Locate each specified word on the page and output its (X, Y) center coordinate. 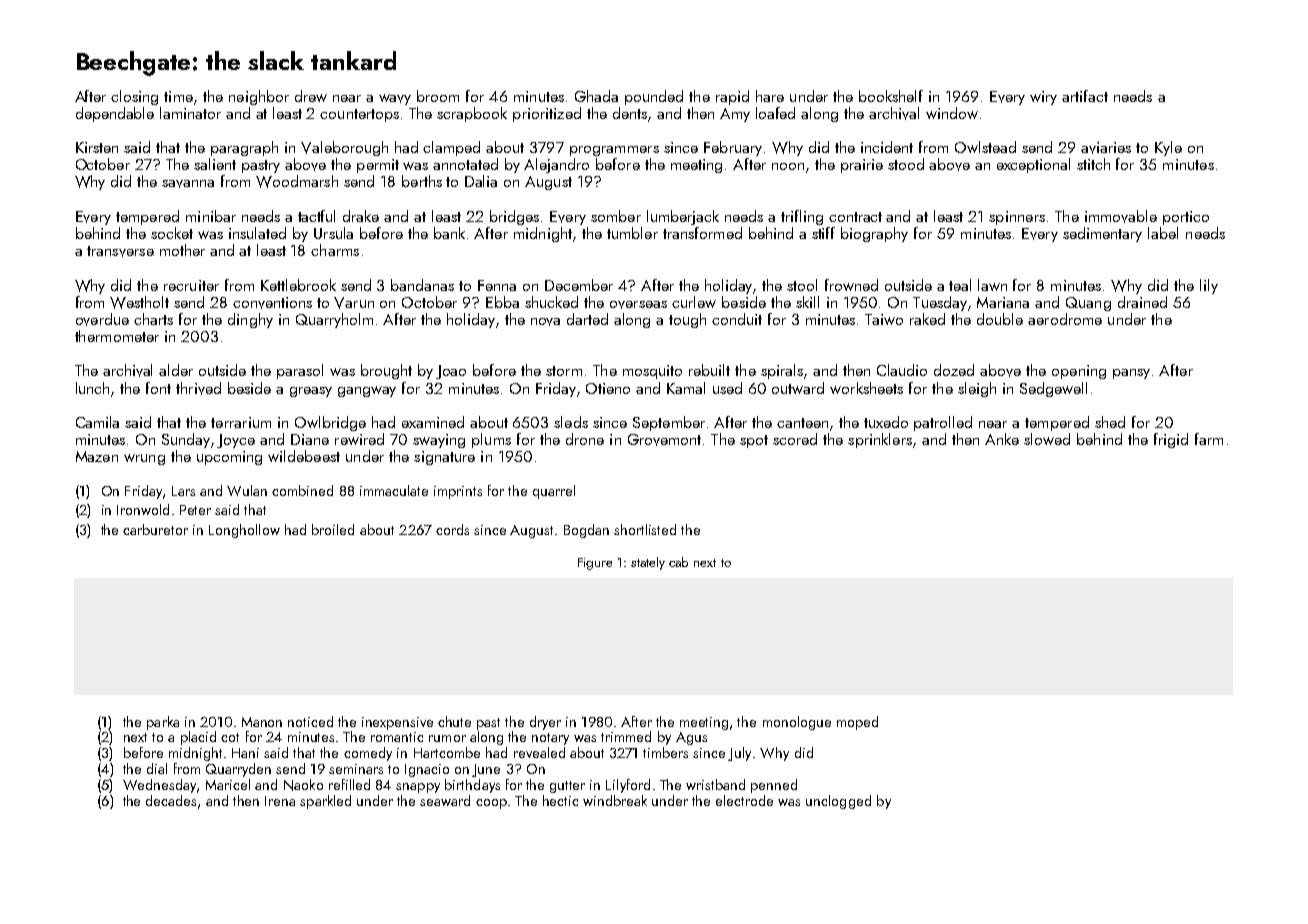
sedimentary (1102, 234)
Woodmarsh (297, 181)
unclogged (838, 802)
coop (491, 804)
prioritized (547, 114)
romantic (397, 737)
